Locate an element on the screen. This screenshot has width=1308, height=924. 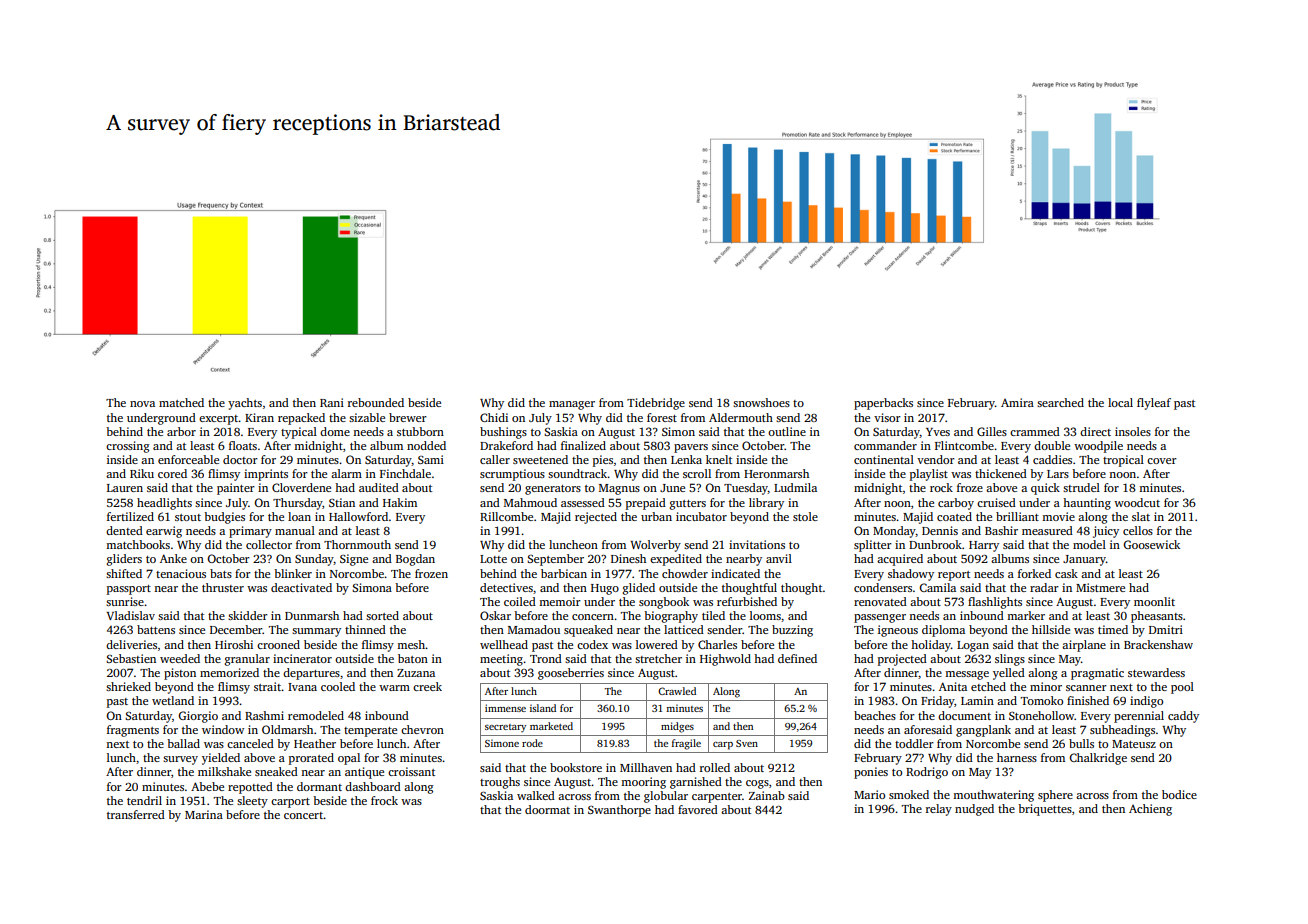
holiday is located at coordinates (931, 646).
